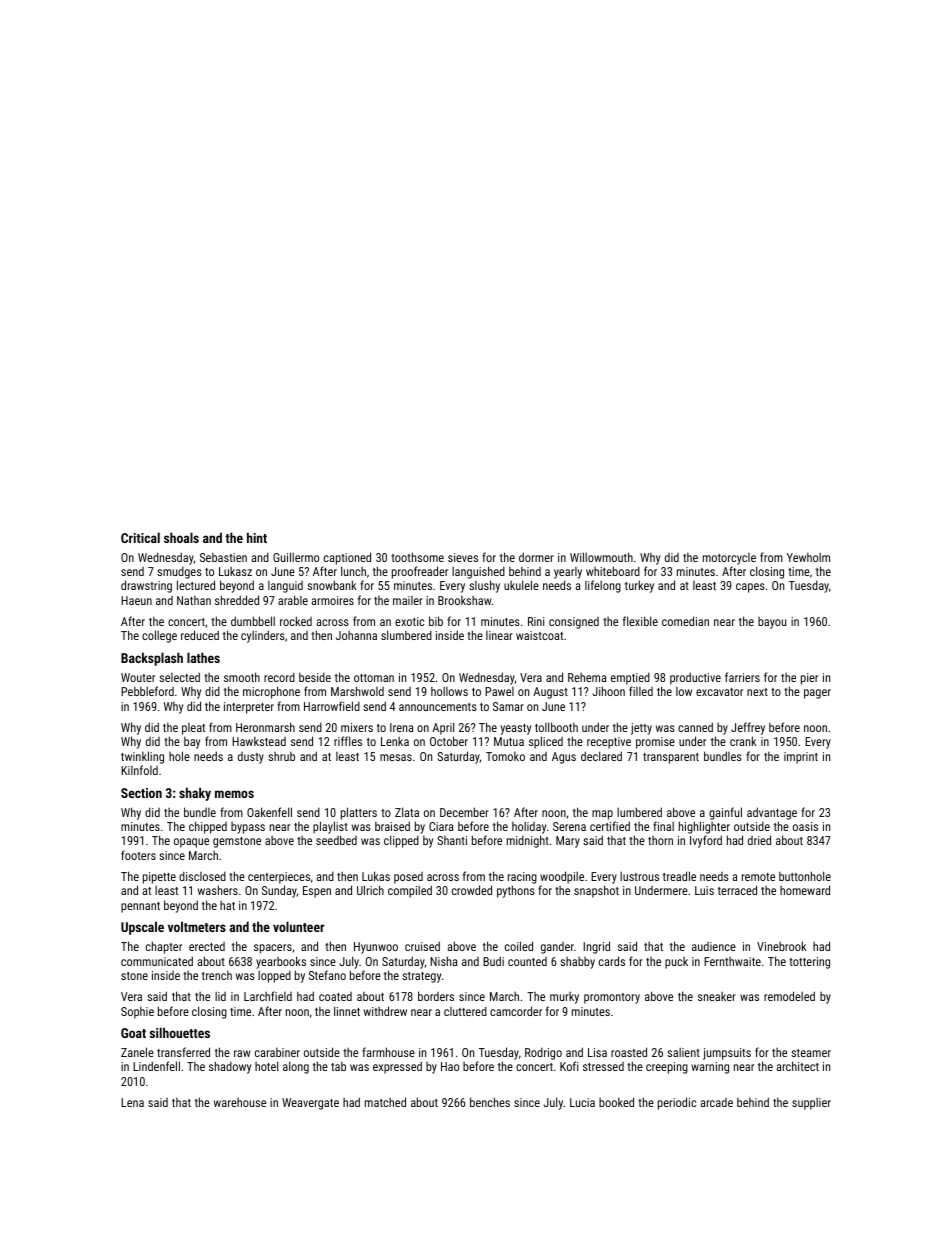 The height and width of the screenshot is (1233, 952). What do you see at coordinates (704, 890) in the screenshot?
I see `Luis` at bounding box center [704, 890].
